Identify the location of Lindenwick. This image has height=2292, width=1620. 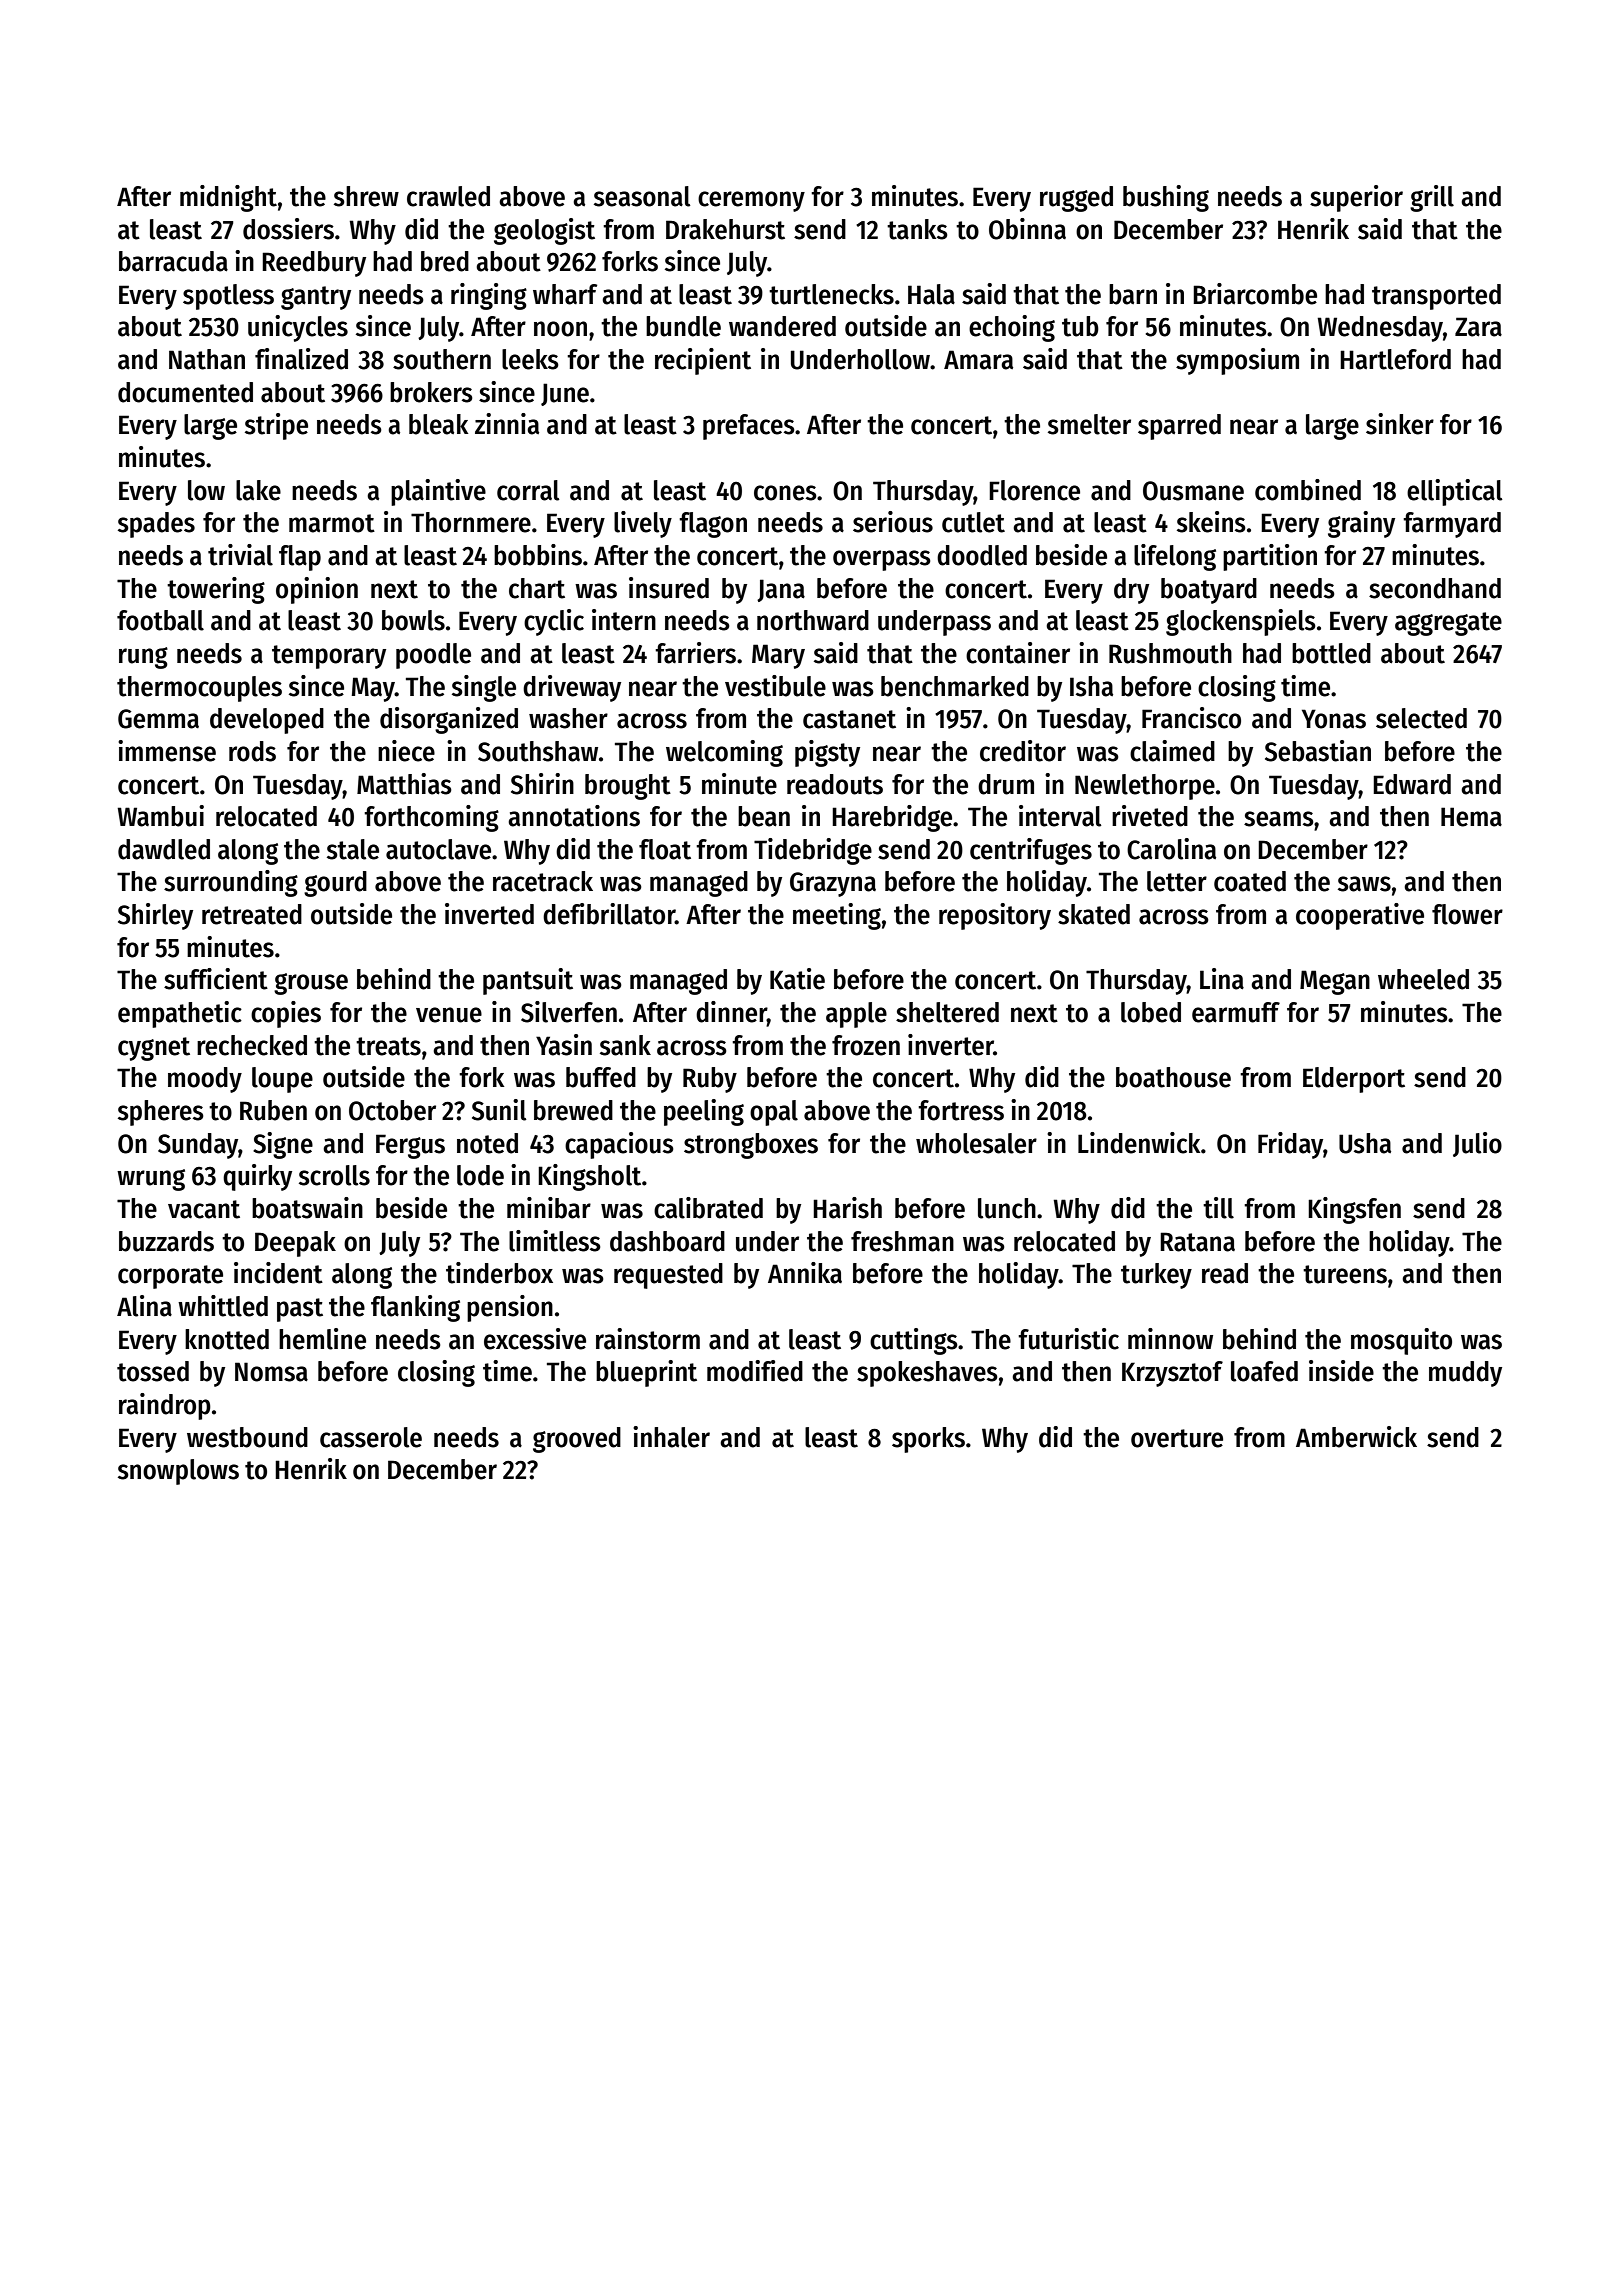
(1139, 1143).
